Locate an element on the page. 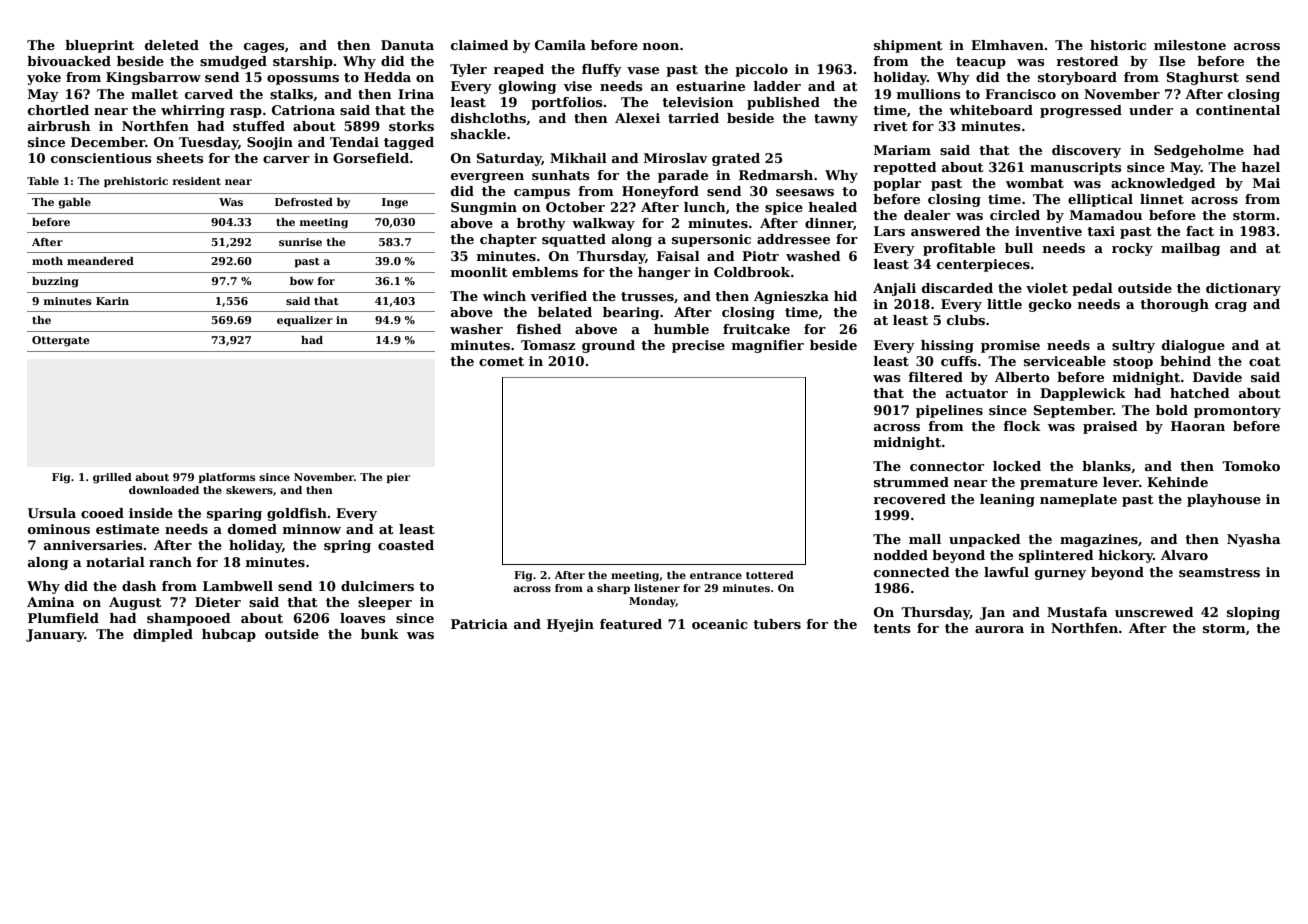 The width and height of the image is (1308, 924). Ottergate is located at coordinates (61, 341).
